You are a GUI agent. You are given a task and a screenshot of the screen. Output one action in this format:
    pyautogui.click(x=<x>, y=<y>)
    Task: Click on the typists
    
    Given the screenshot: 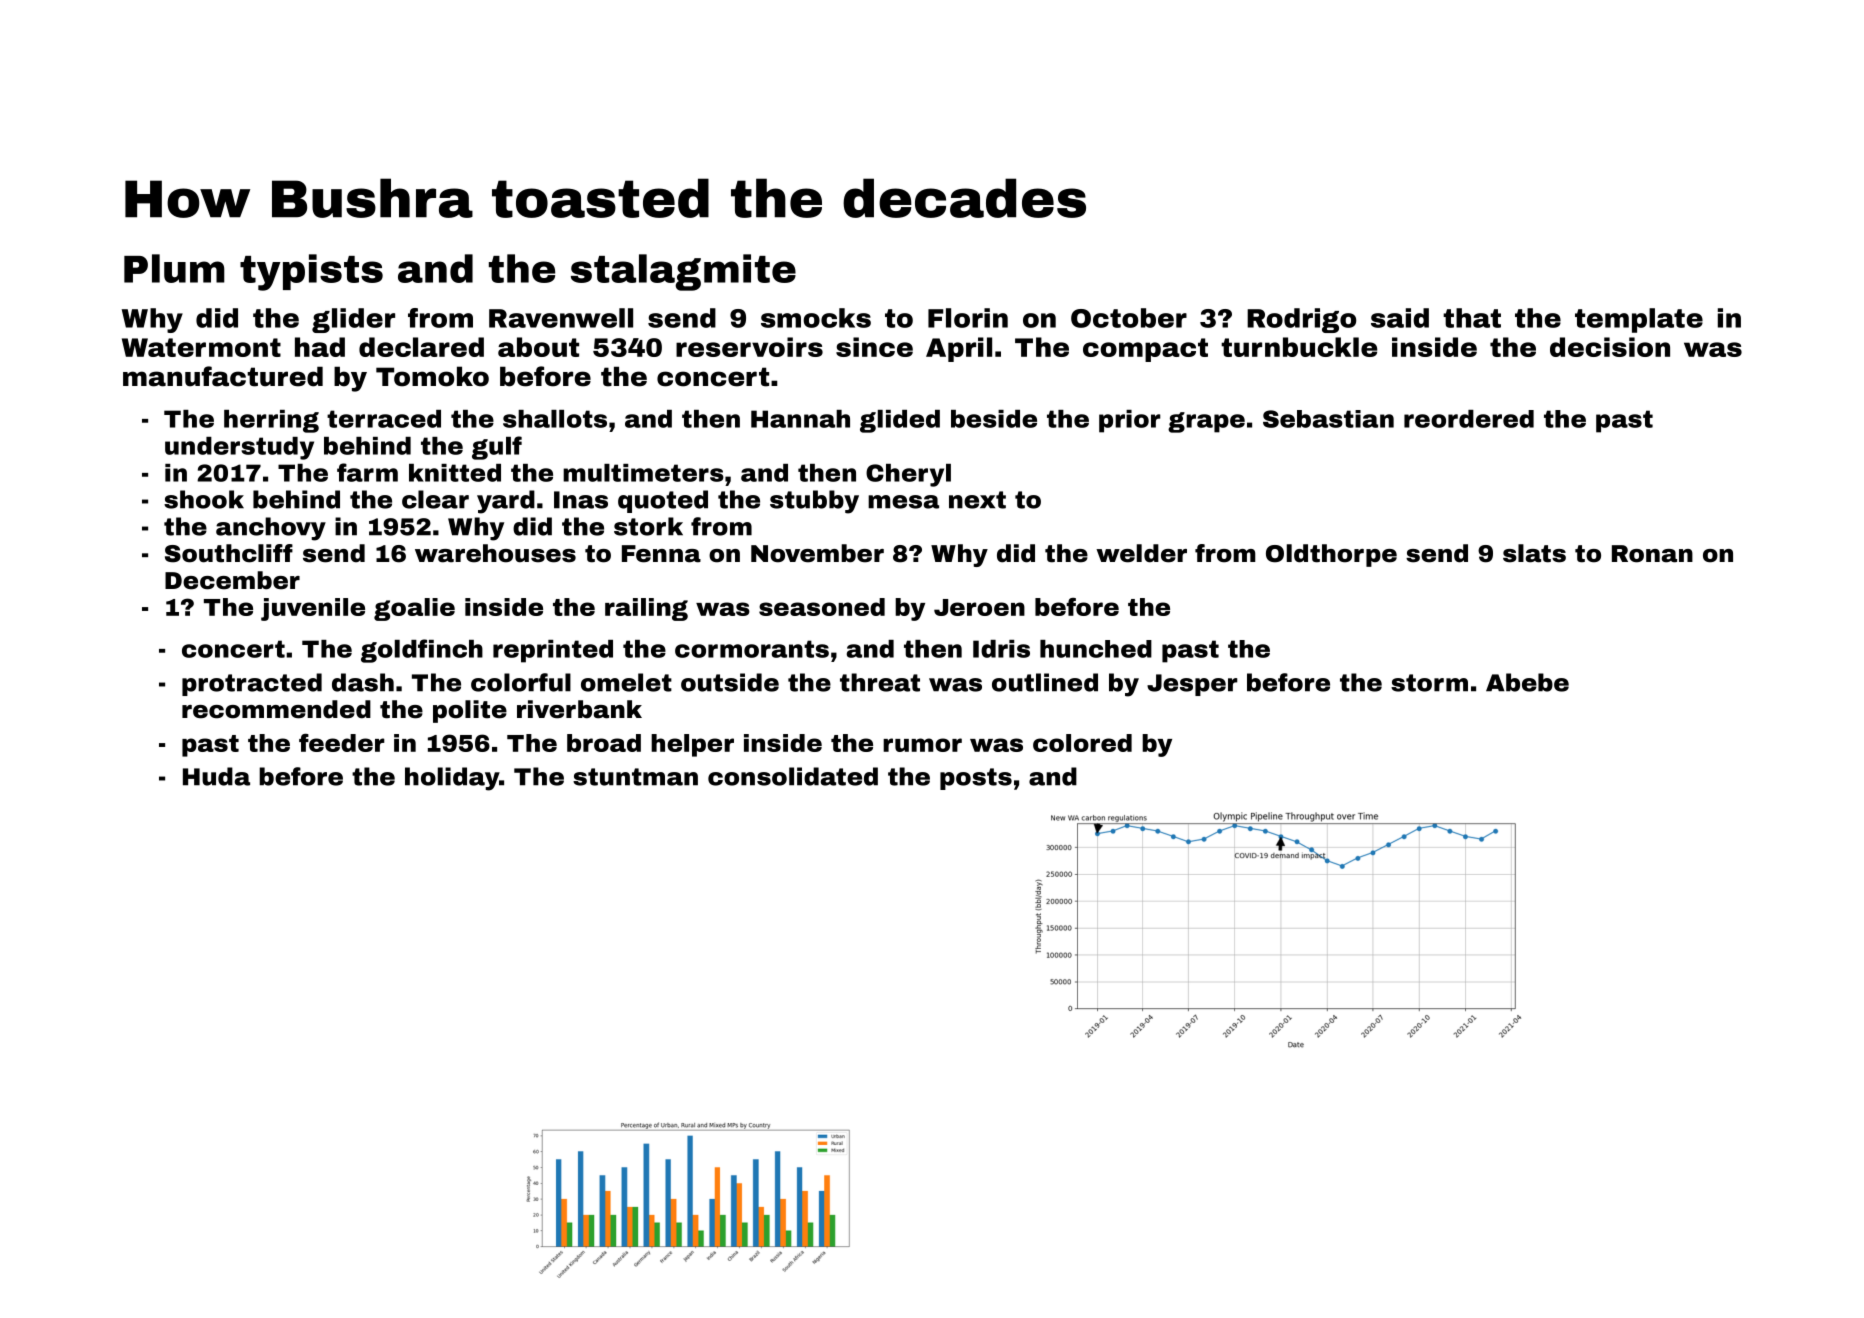 What is the action you would take?
    pyautogui.click(x=311, y=272)
